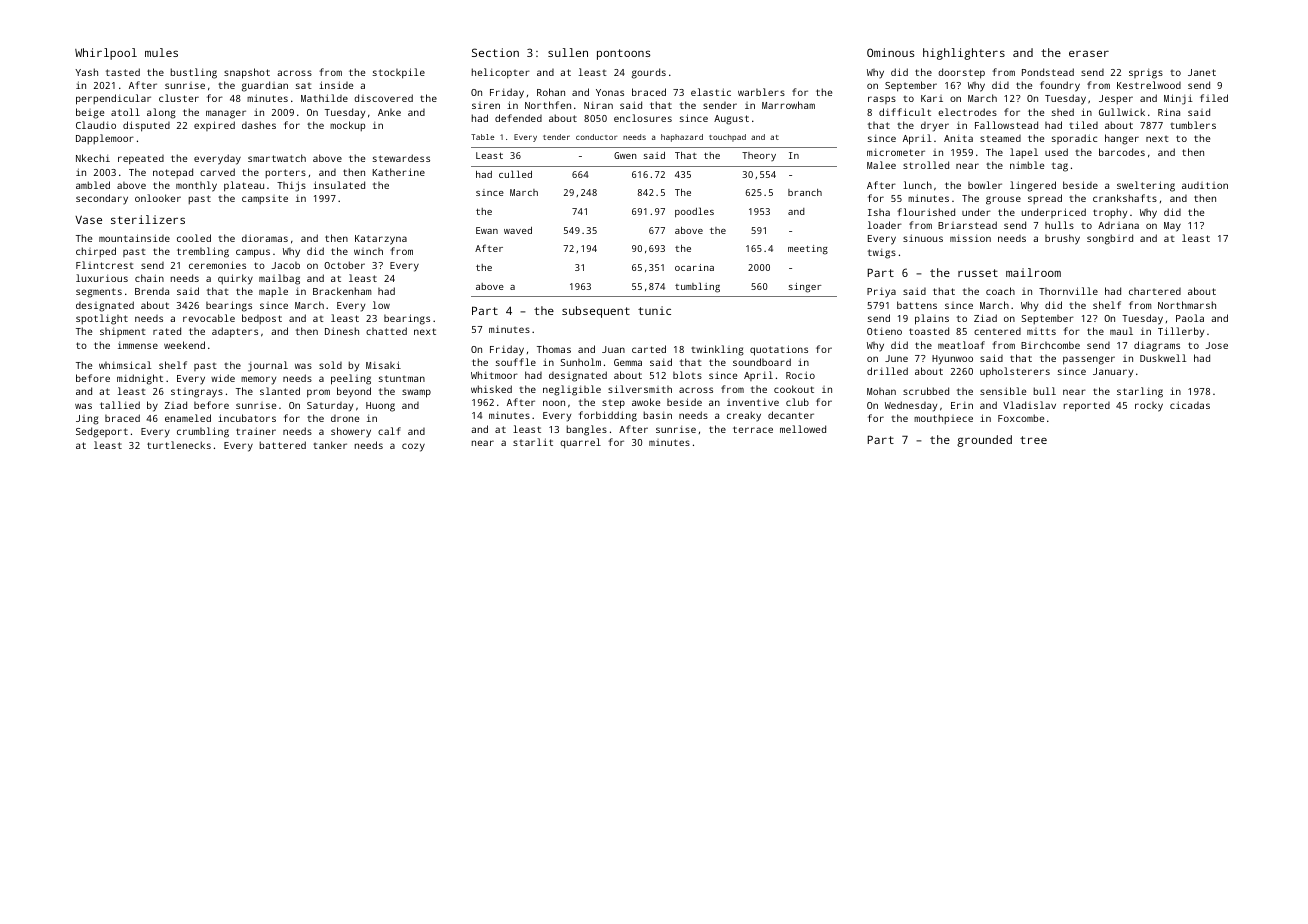 The height and width of the screenshot is (924, 1308). Describe the element at coordinates (890, 52) in the screenshot. I see `Ominous` at that location.
